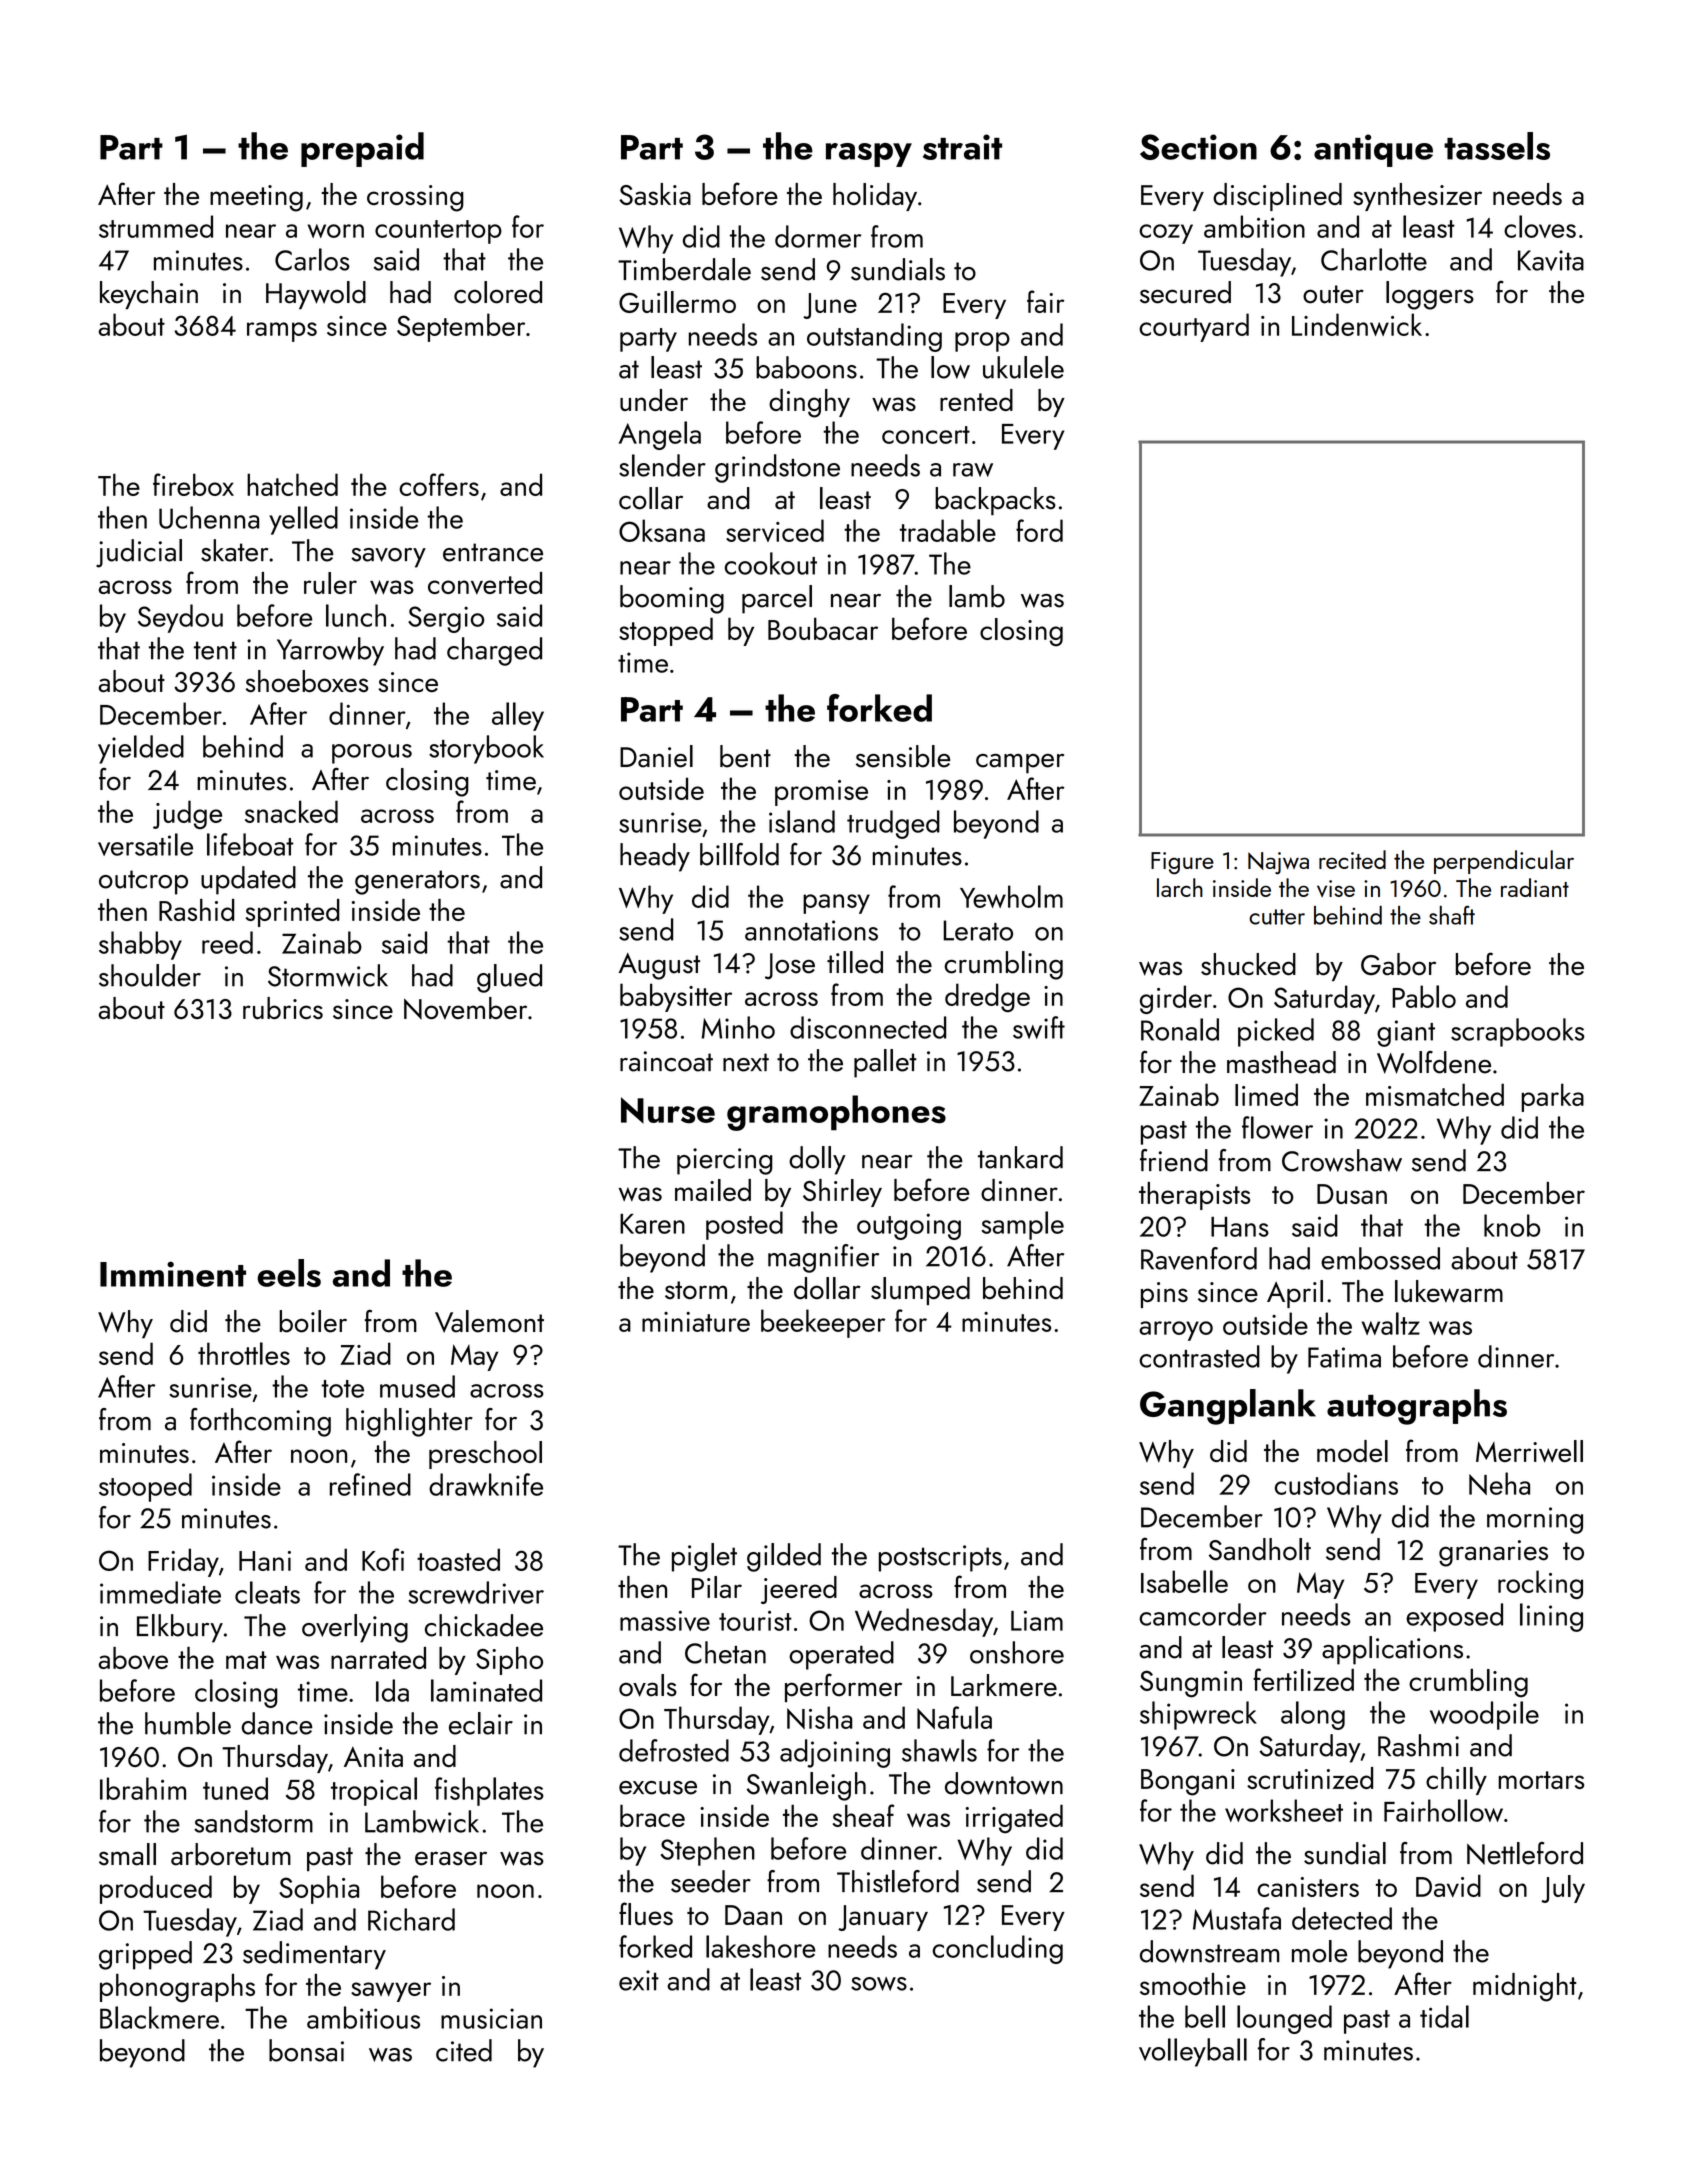 This screenshot has height=2178, width=1683. I want to click on outgoing, so click(909, 1226).
